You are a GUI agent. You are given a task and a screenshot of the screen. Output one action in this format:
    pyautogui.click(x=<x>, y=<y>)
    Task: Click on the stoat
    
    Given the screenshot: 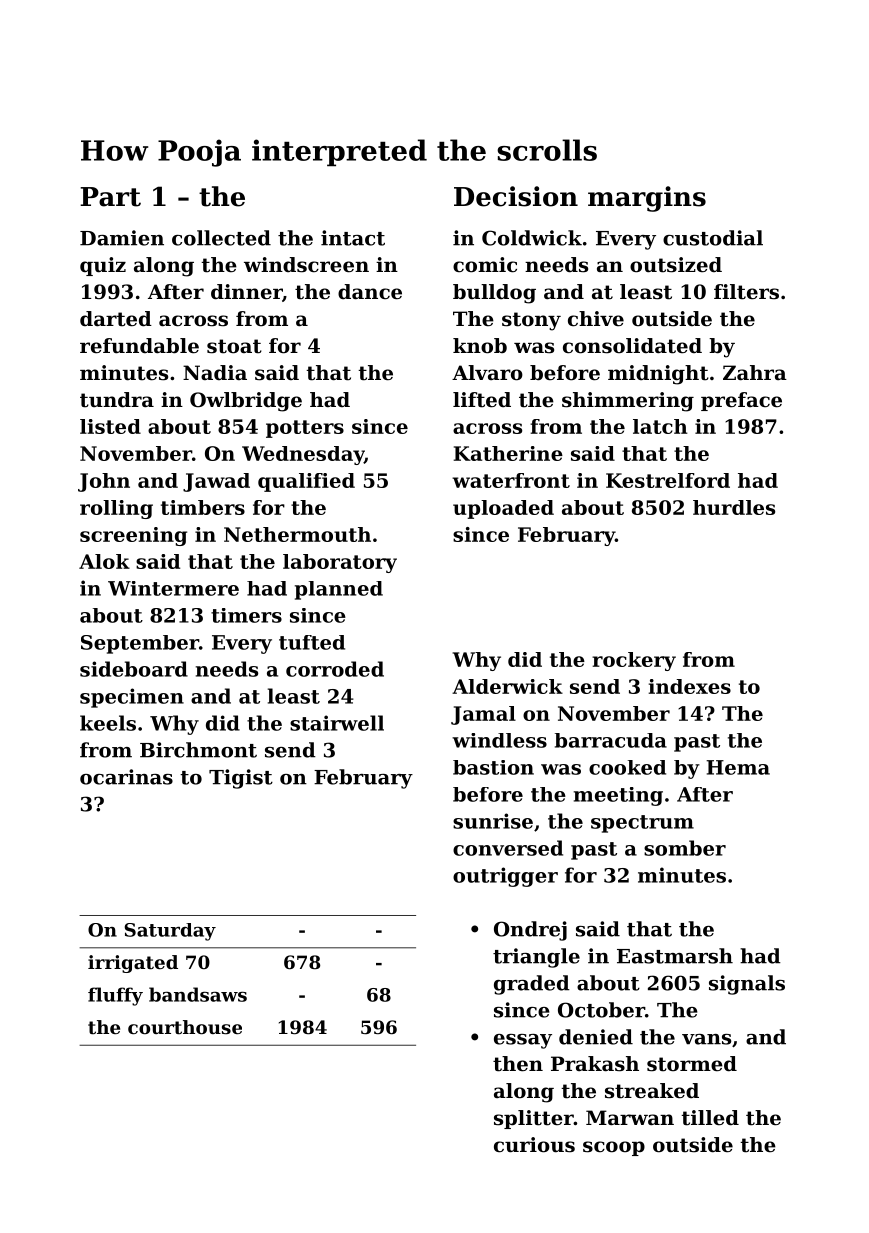 What is the action you would take?
    pyautogui.click(x=234, y=346)
